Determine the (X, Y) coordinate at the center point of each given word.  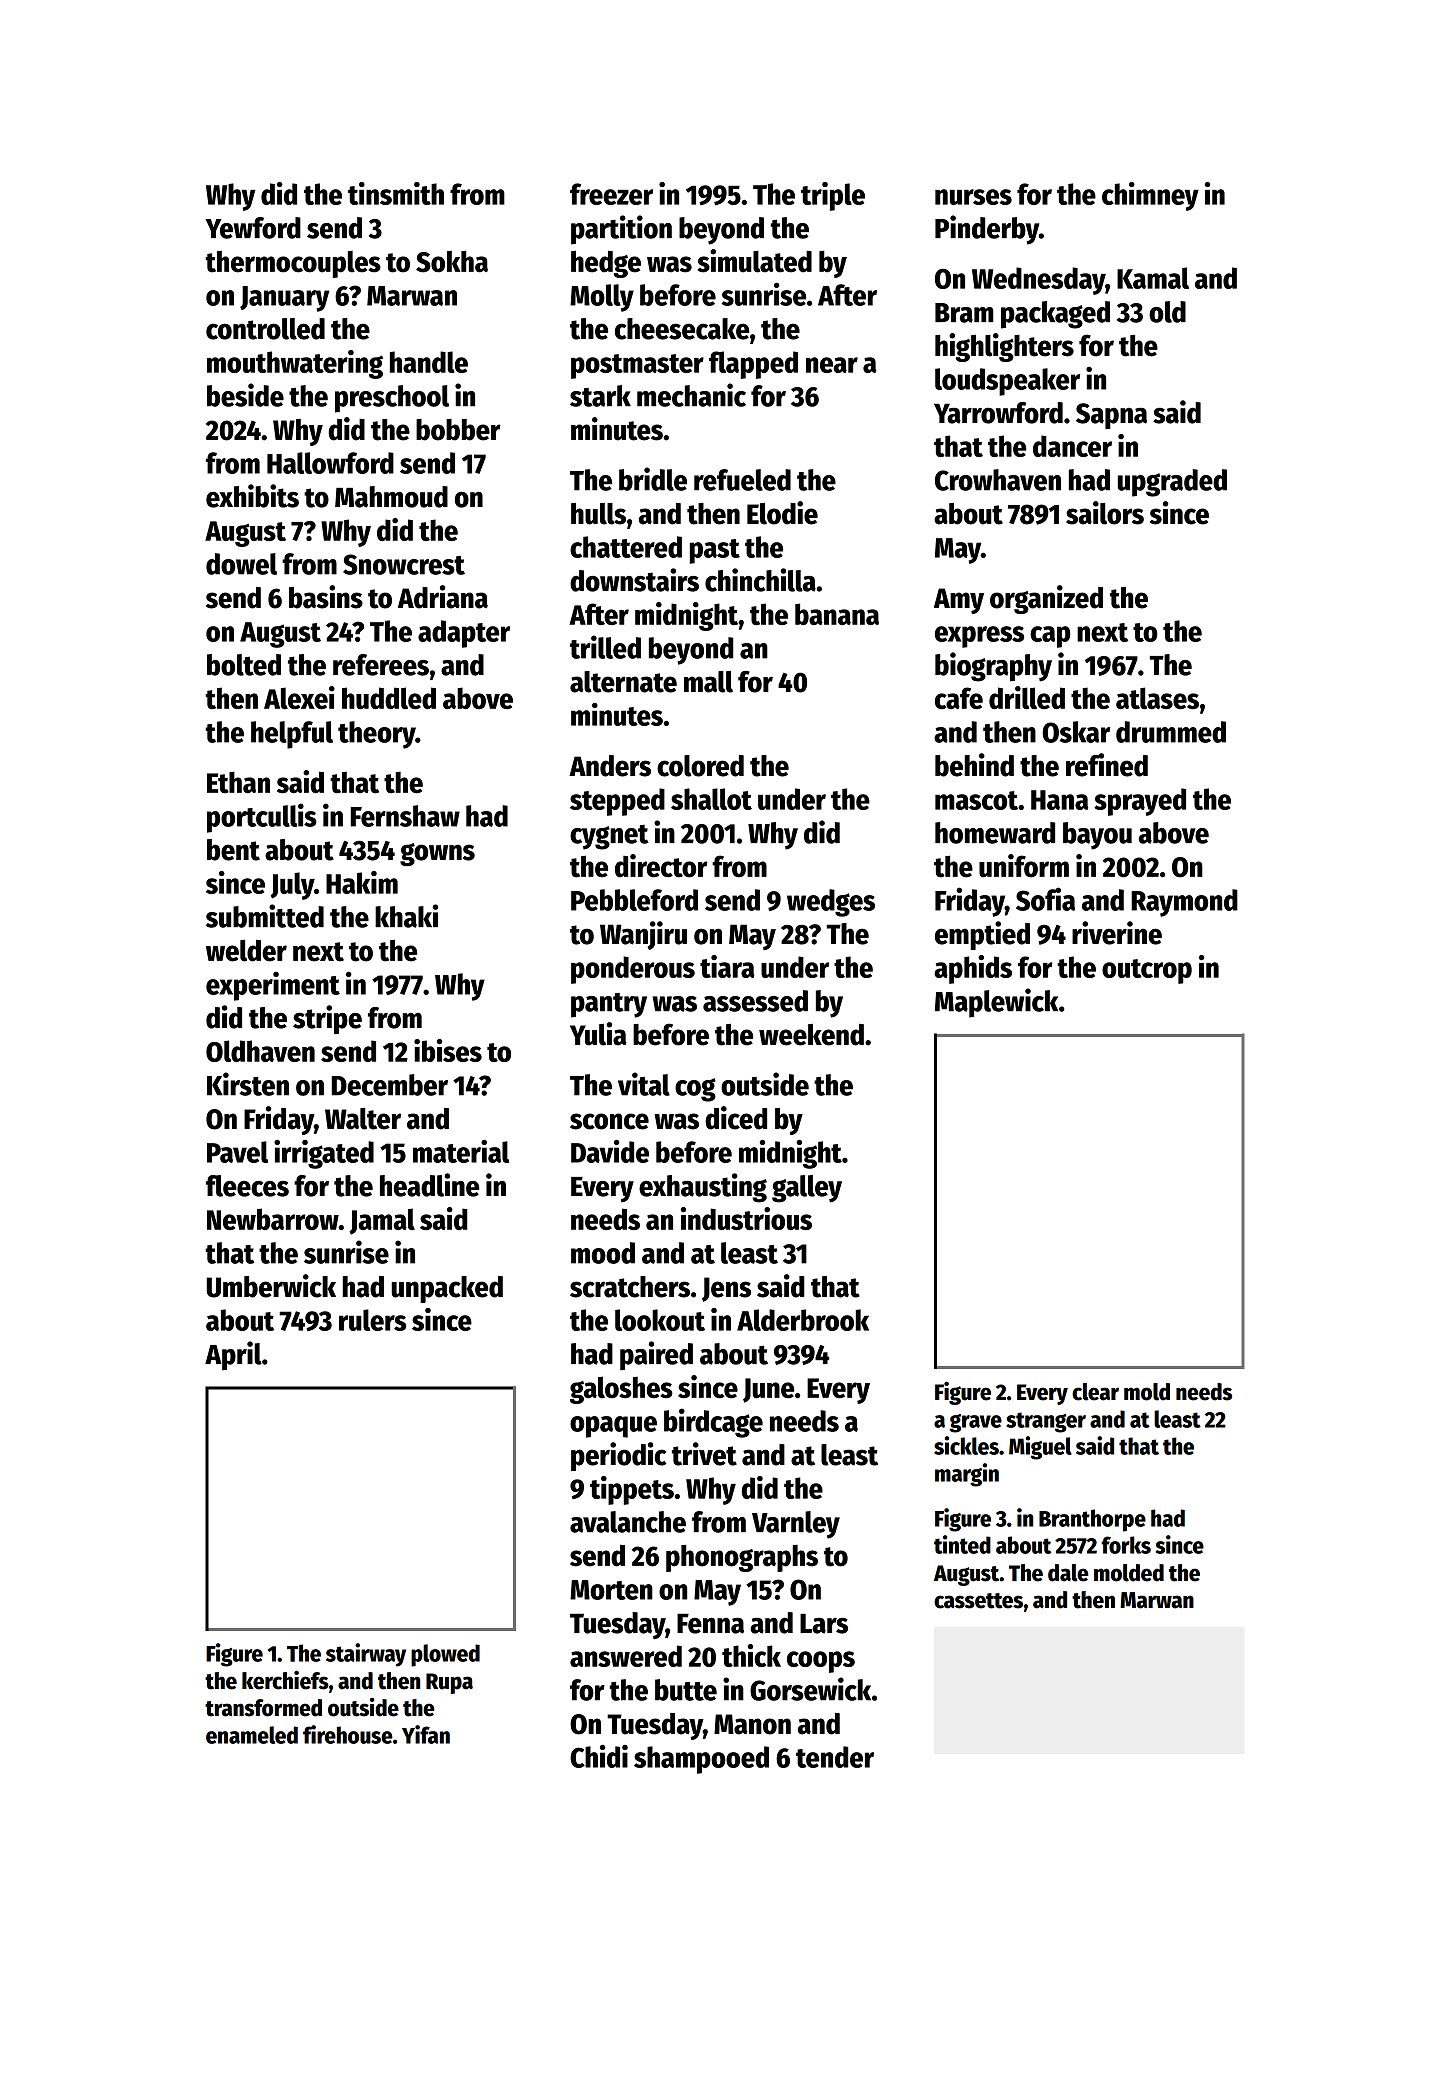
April (233, 1356)
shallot (711, 799)
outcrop (1147, 971)
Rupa (449, 1683)
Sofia (1045, 899)
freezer (611, 194)
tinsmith (396, 193)
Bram (964, 313)
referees (381, 665)
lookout (660, 1320)
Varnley (796, 1525)
